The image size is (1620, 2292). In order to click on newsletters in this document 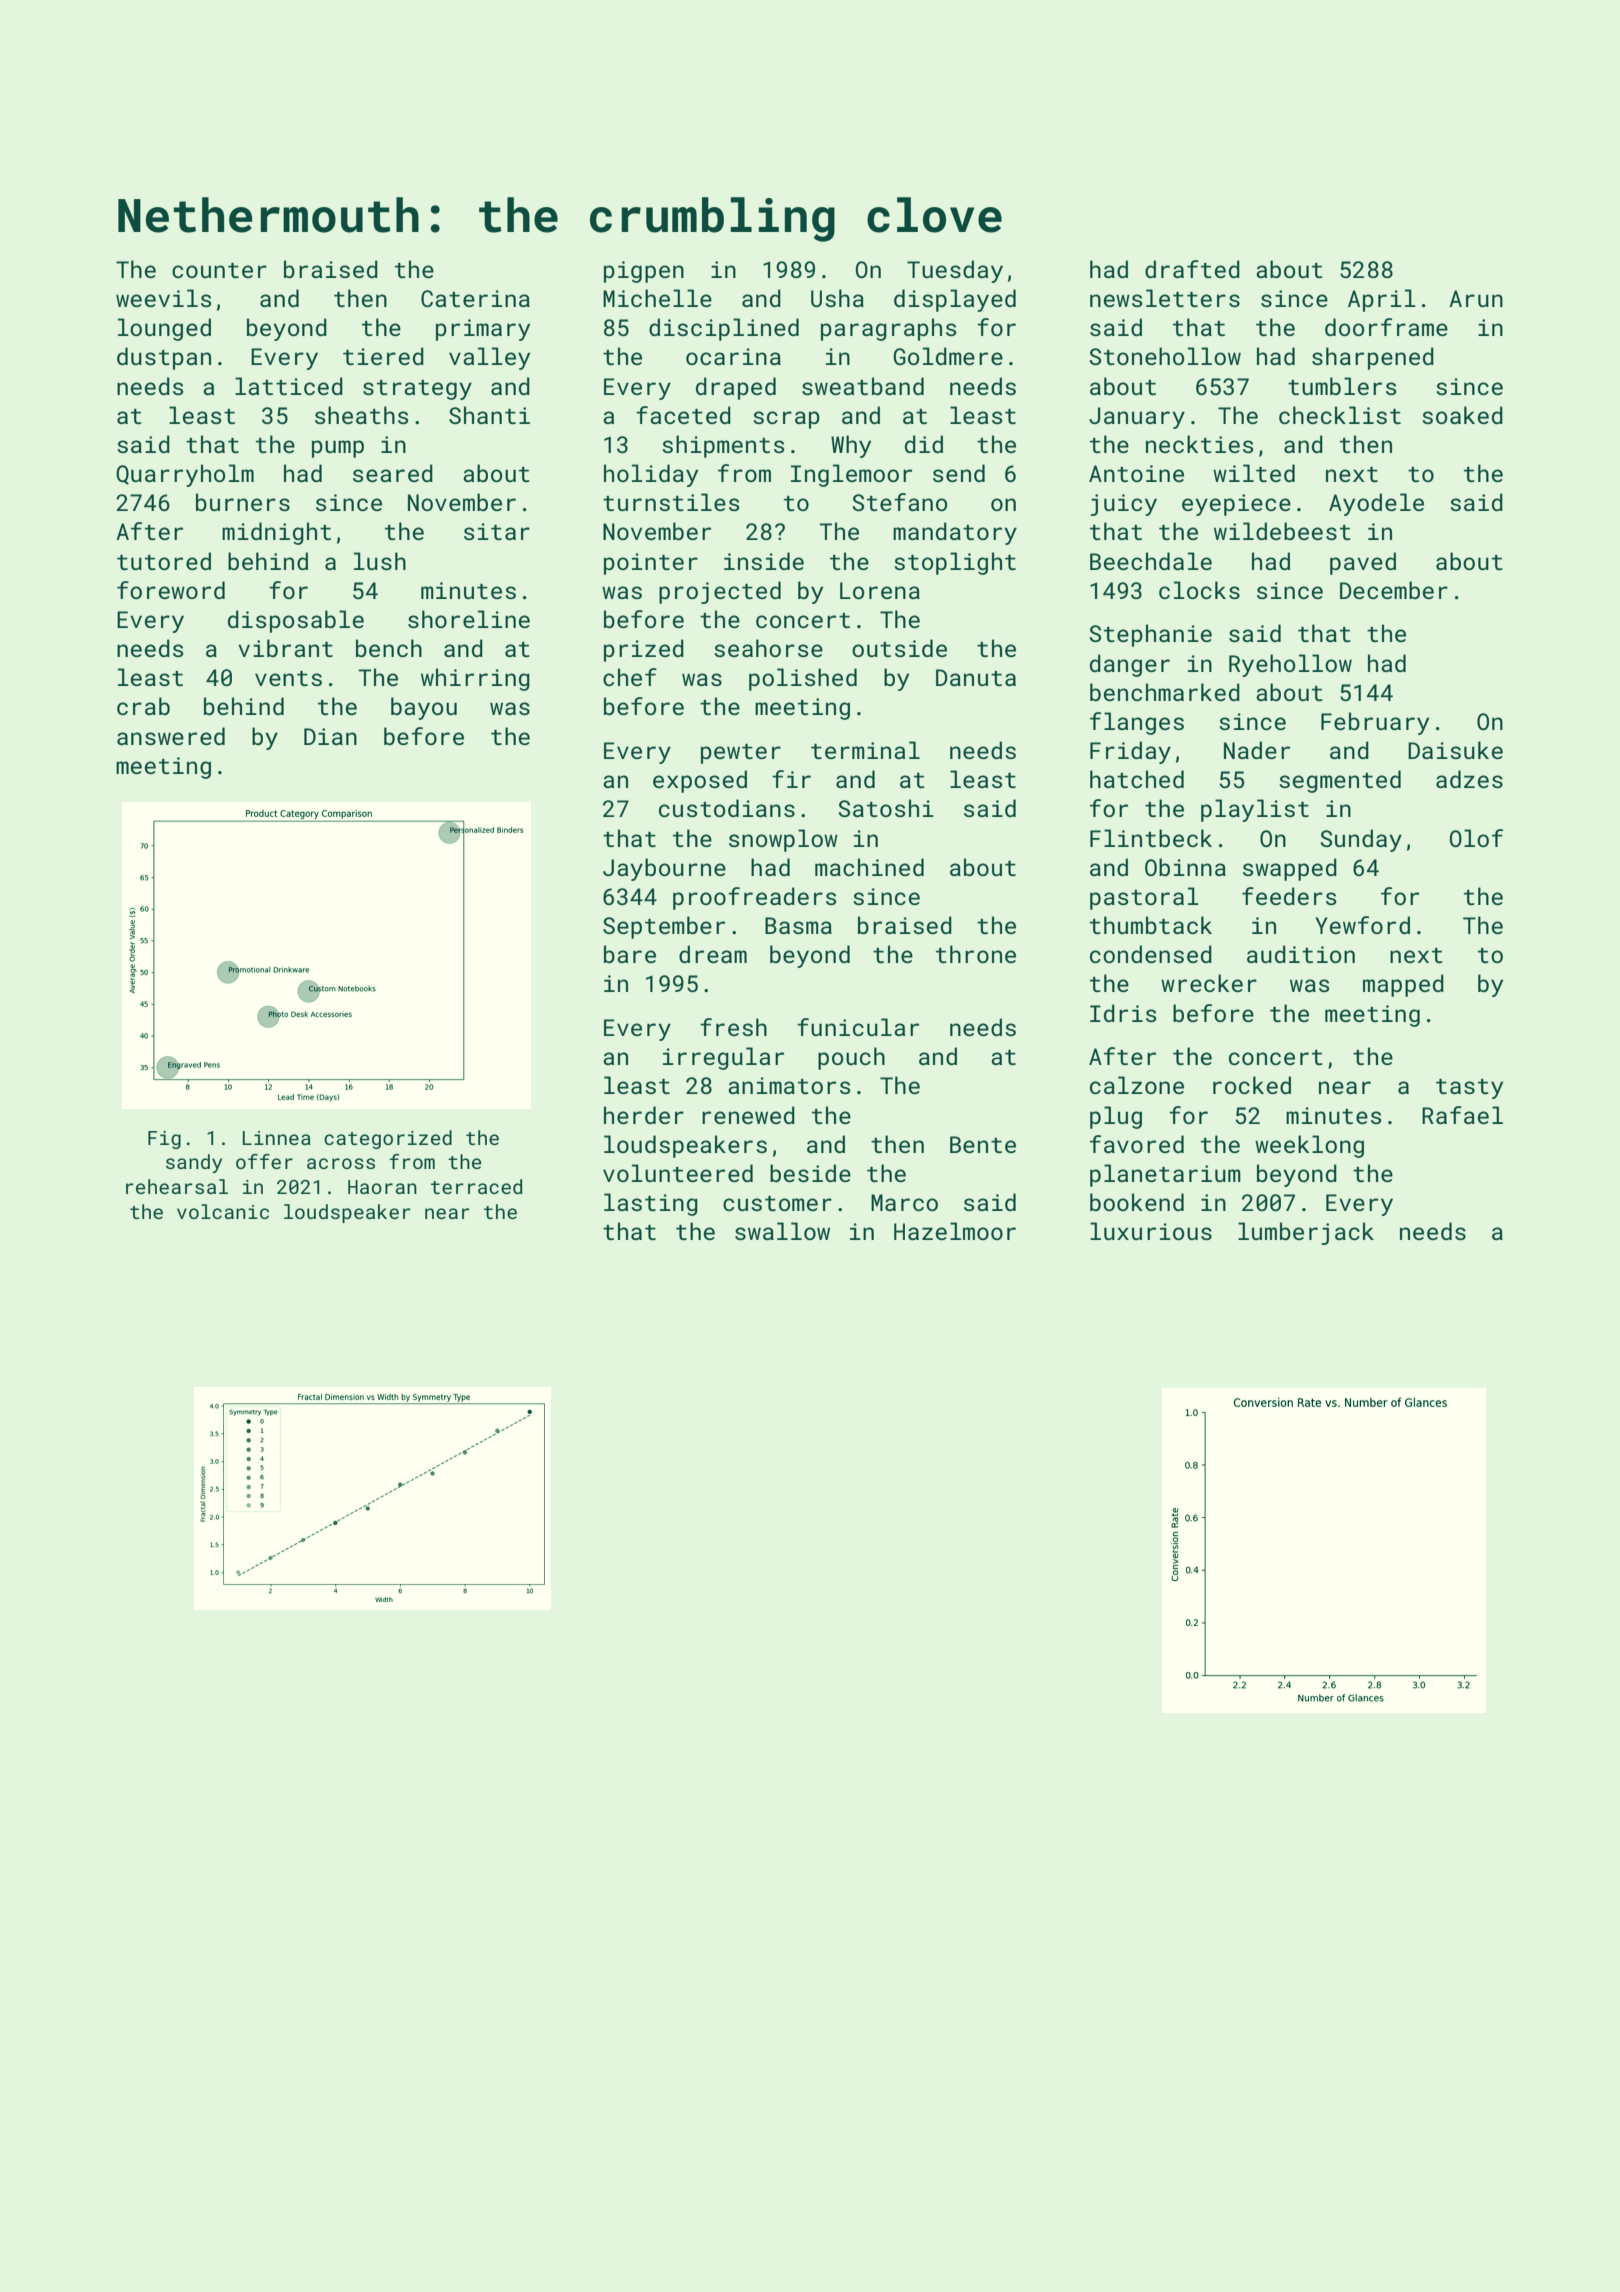, I will do `click(1165, 298)`.
